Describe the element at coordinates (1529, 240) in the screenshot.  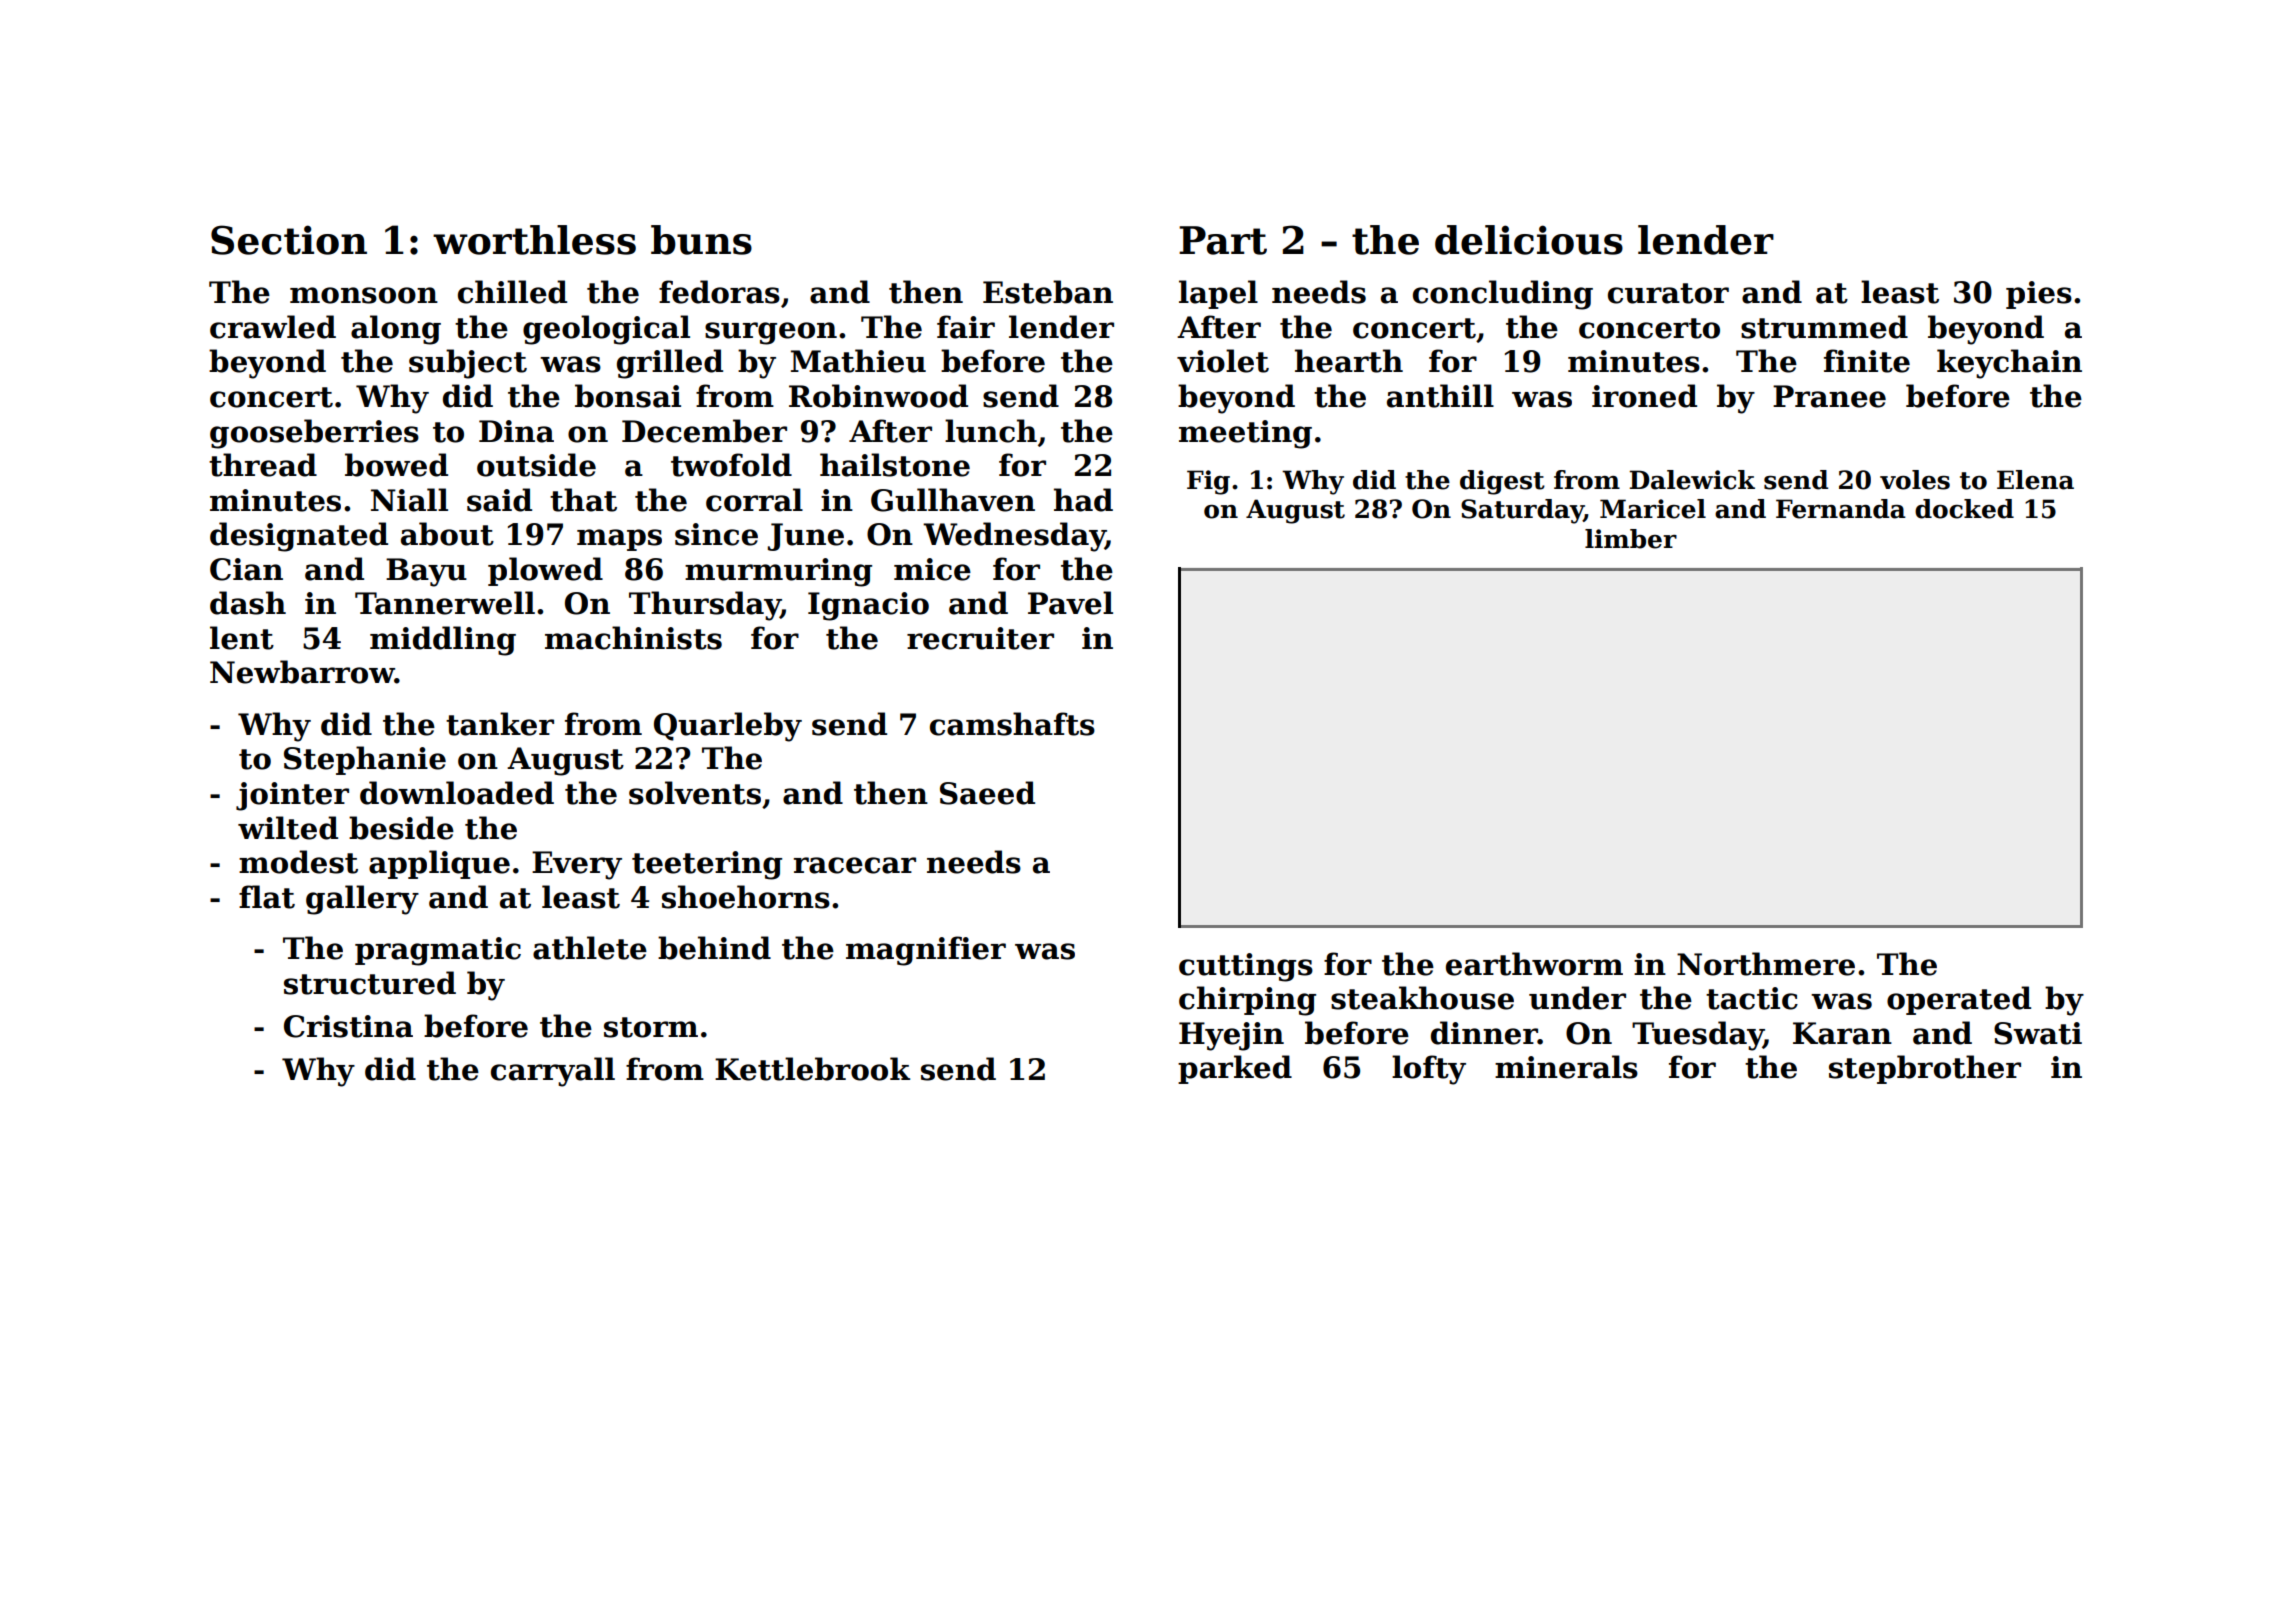
I see `delicious` at that location.
